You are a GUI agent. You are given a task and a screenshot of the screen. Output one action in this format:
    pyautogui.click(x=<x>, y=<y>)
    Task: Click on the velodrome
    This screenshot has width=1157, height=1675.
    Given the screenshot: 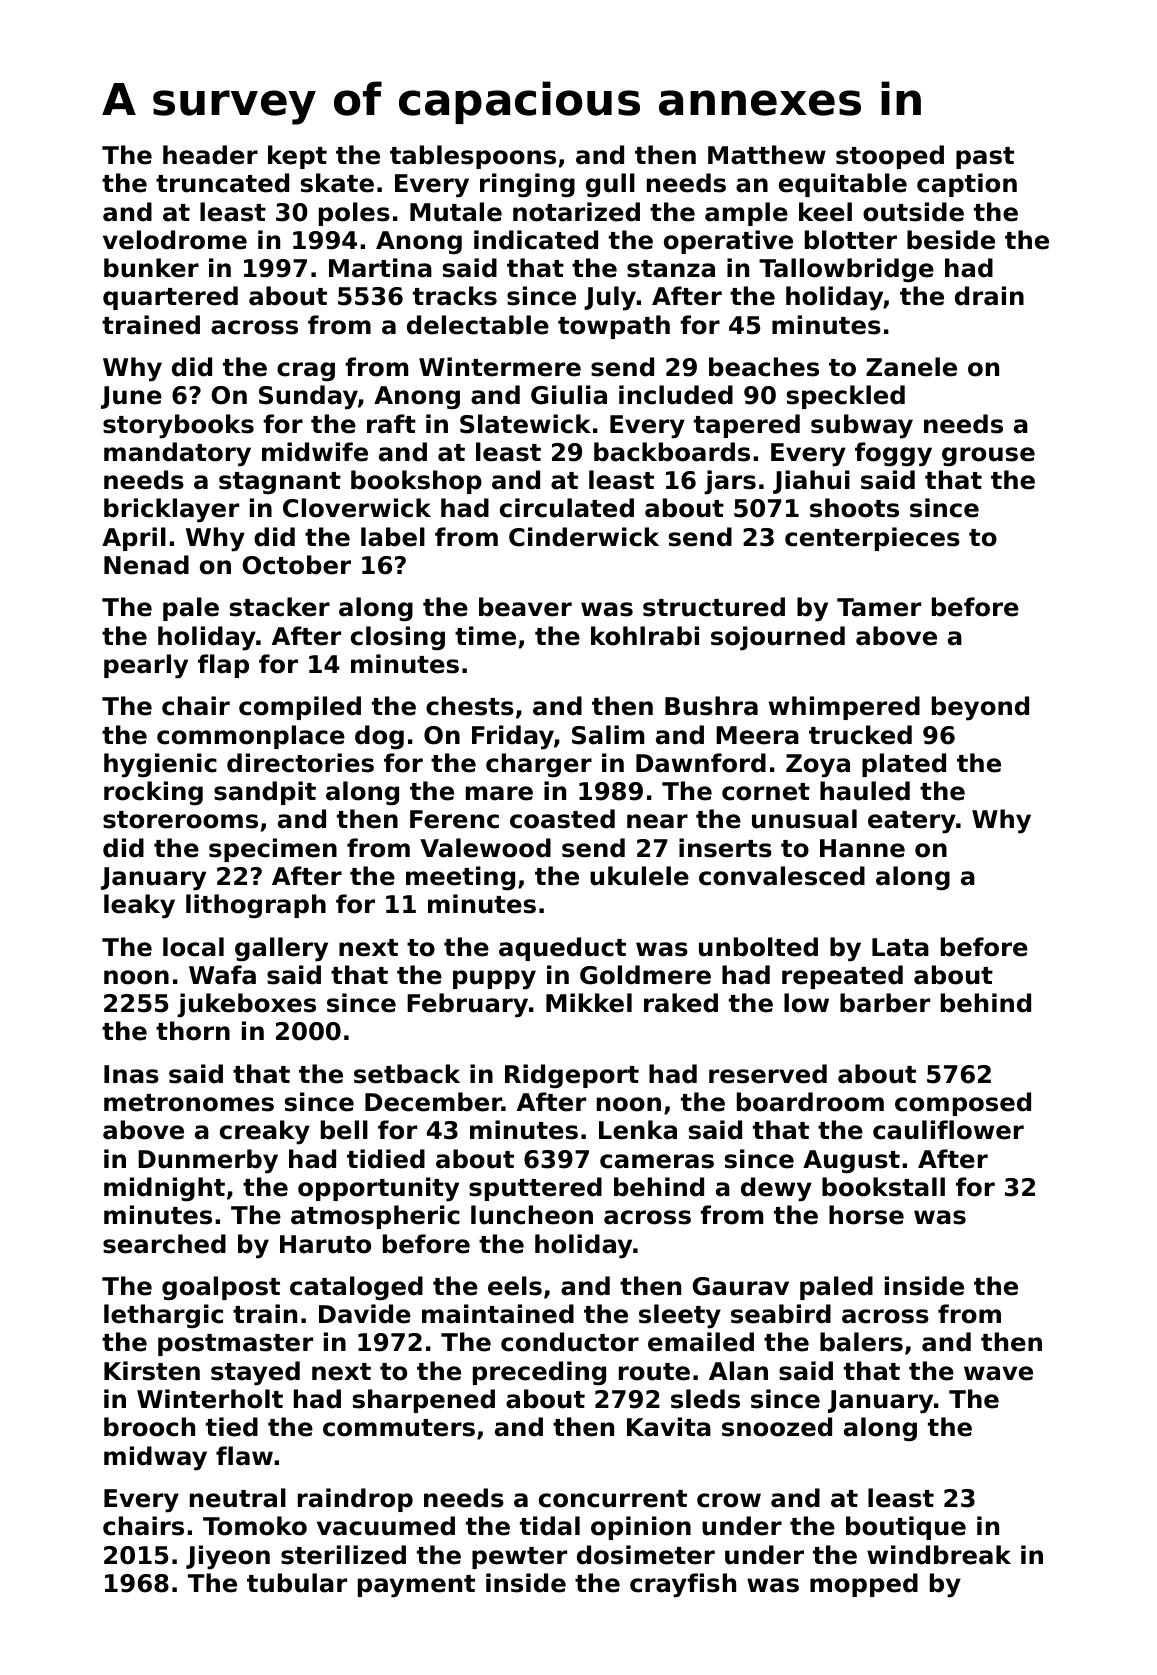 What is the action you would take?
    pyautogui.click(x=175, y=240)
